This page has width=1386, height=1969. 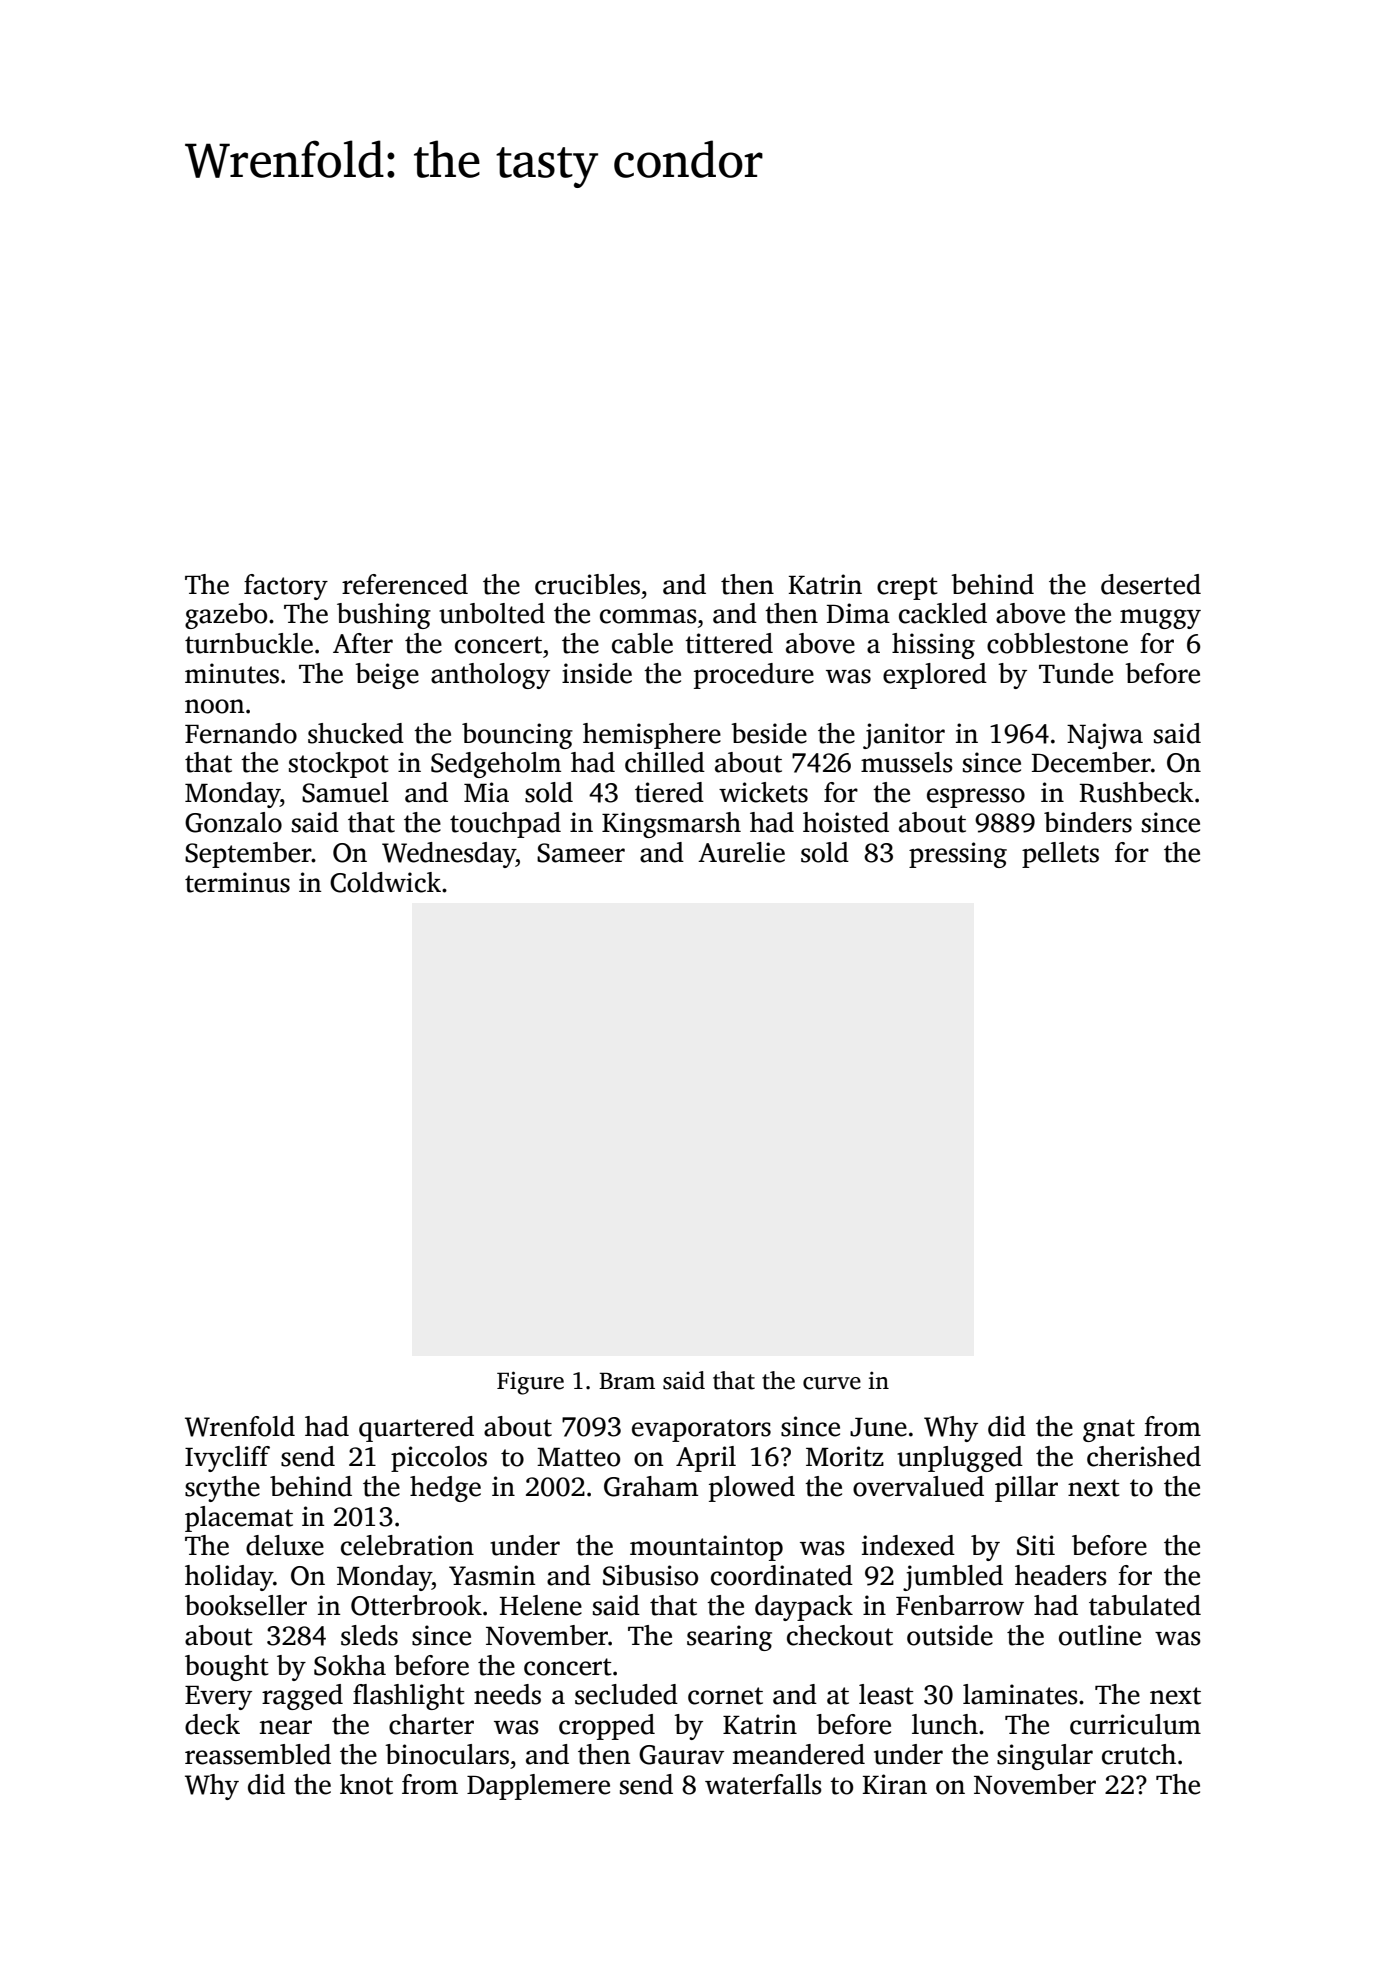 What do you see at coordinates (222, 1489) in the page?
I see `scythe` at bounding box center [222, 1489].
